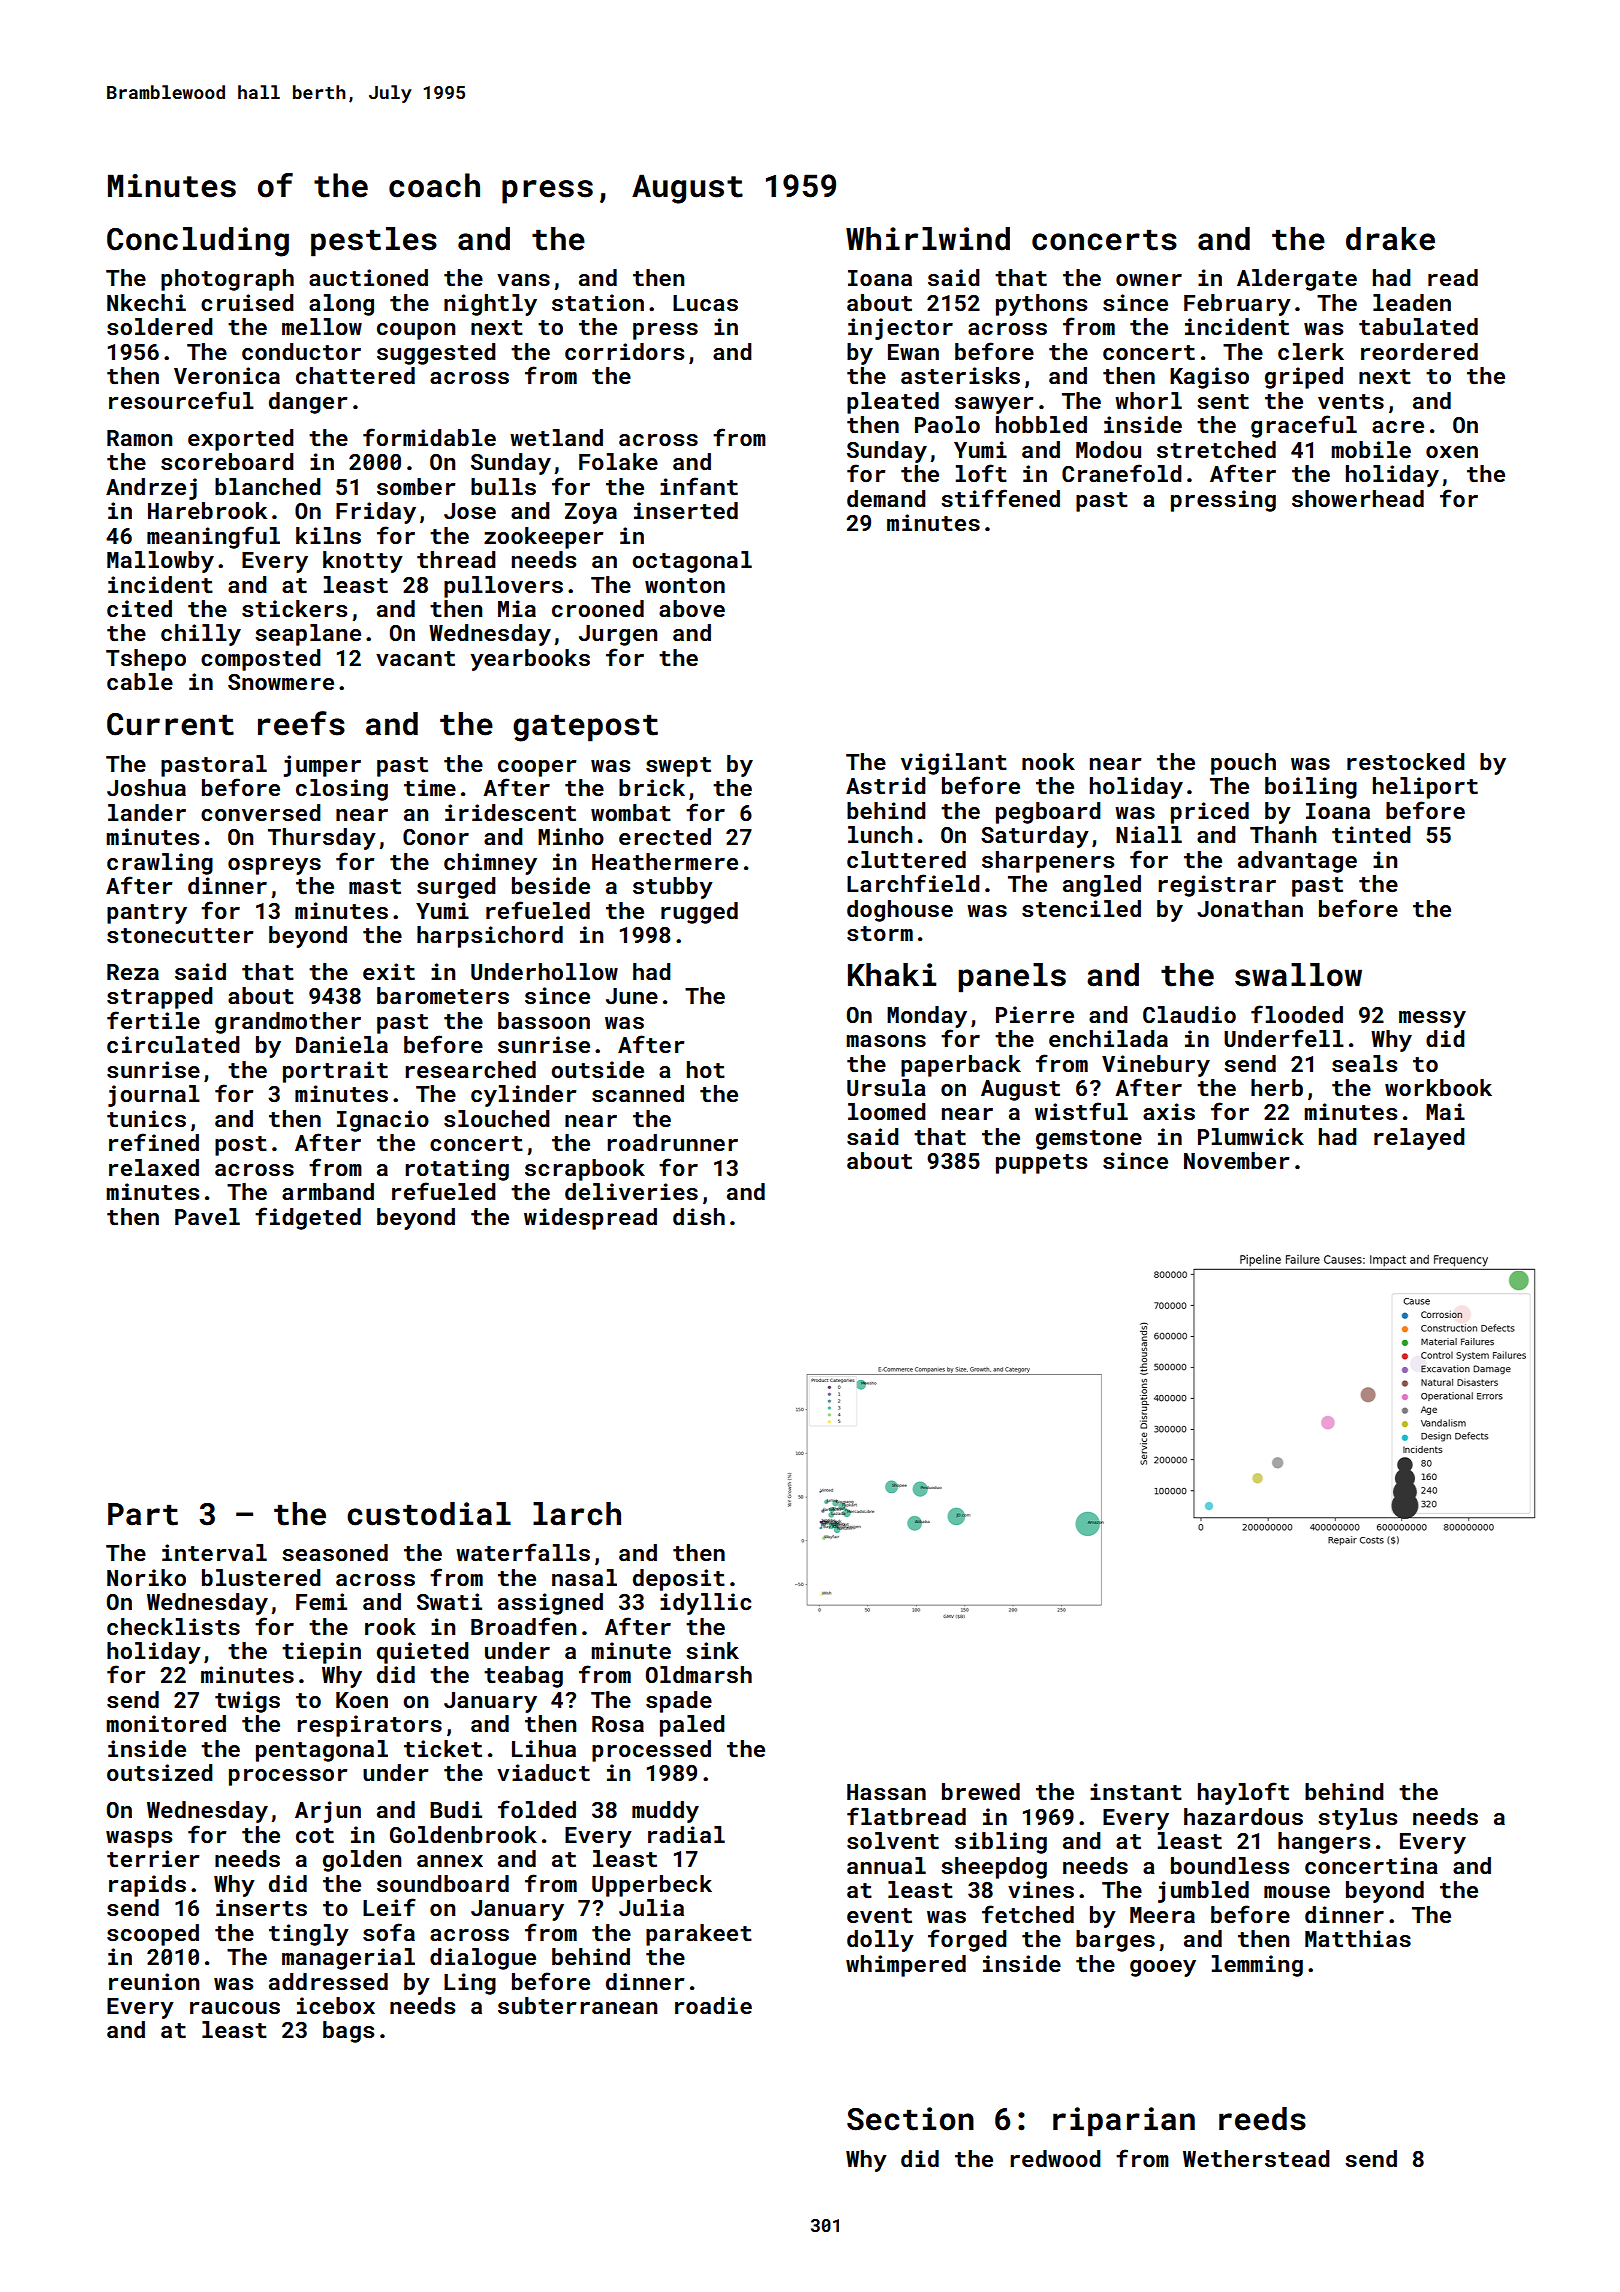 The width and height of the screenshot is (1620, 2292). I want to click on restocked, so click(1406, 761).
